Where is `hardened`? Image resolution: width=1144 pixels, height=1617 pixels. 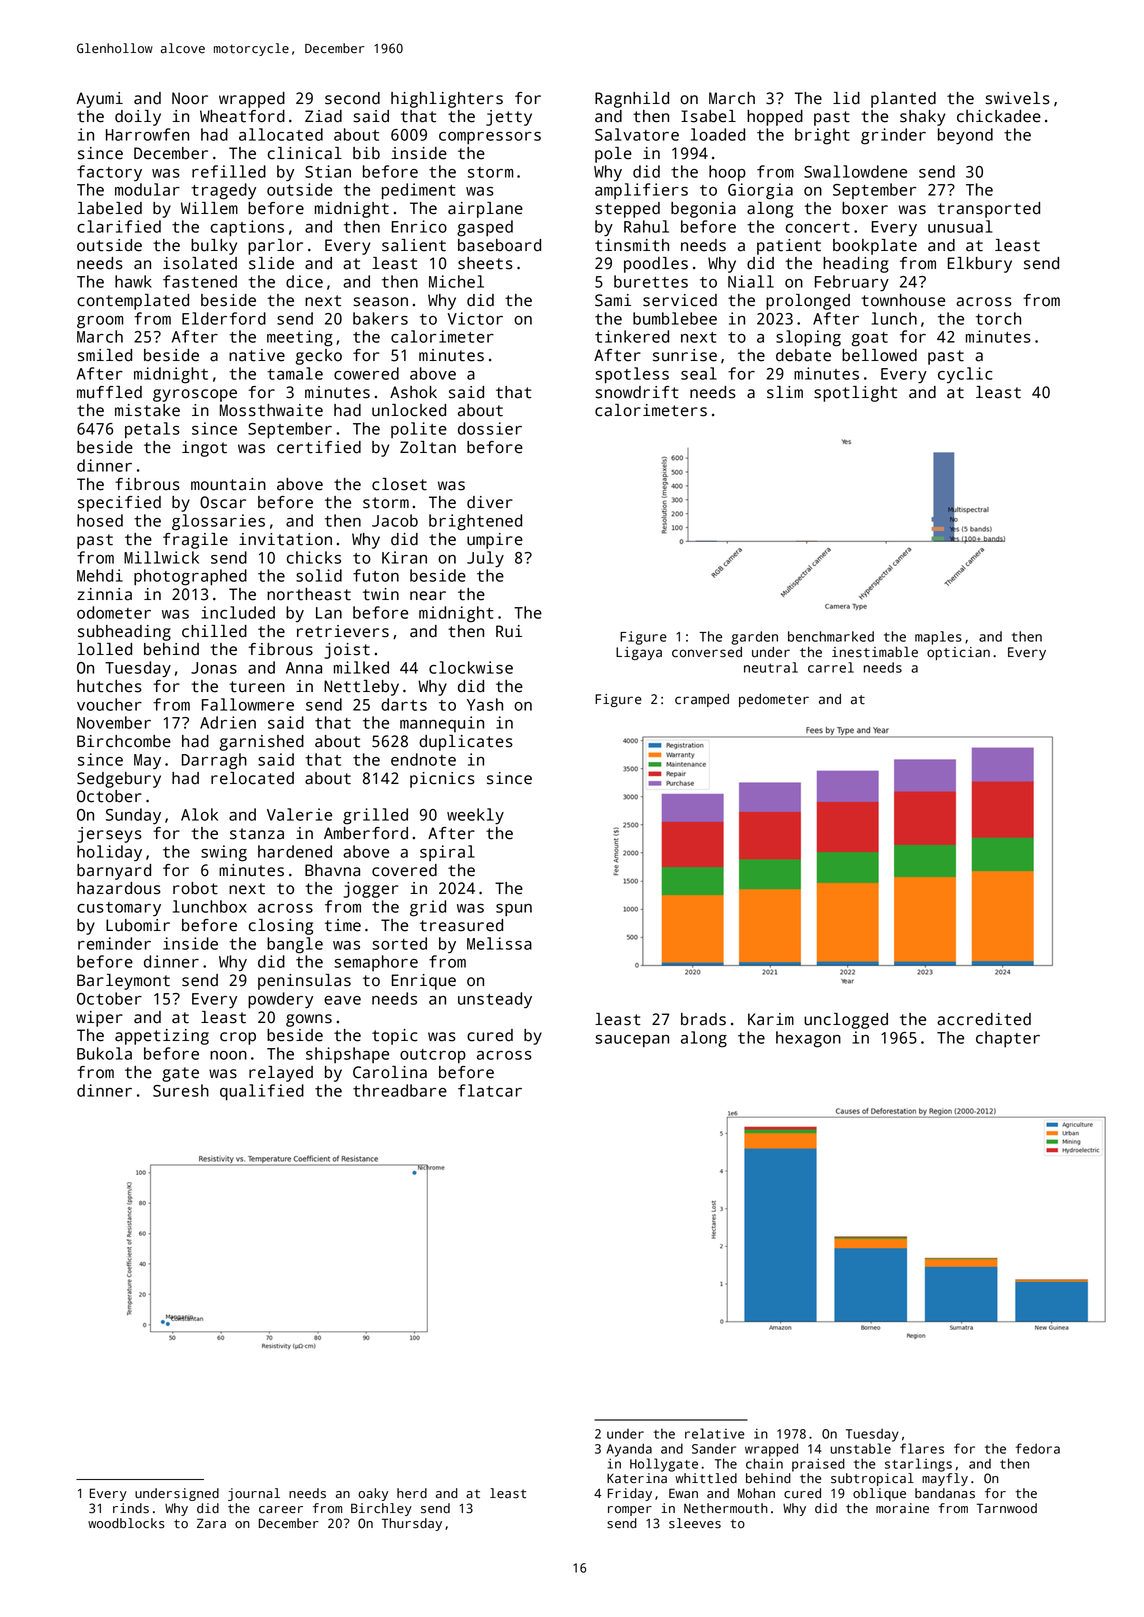 hardened is located at coordinates (295, 851).
